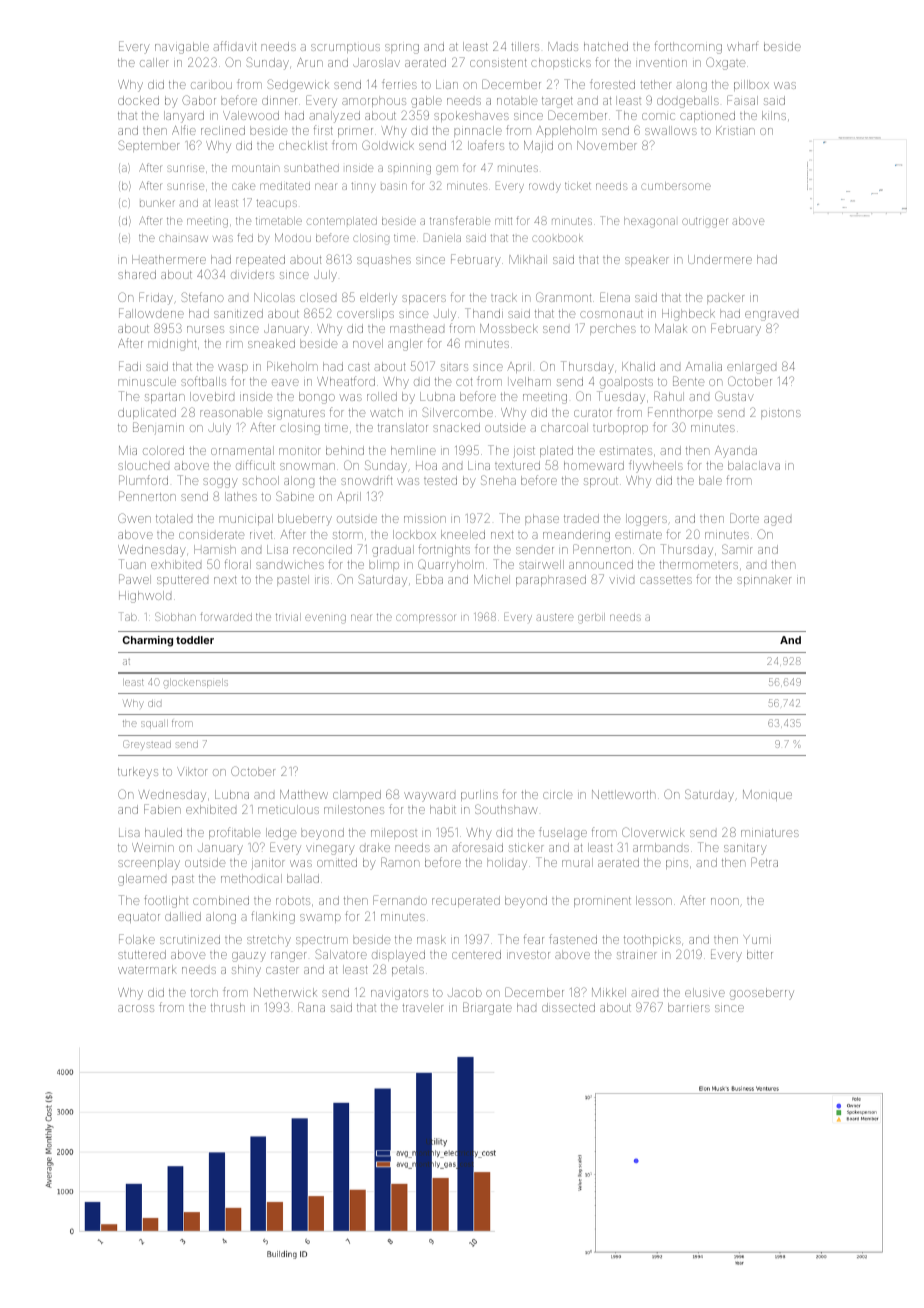 Image resolution: width=924 pixels, height=1308 pixels. I want to click on duplicated, so click(147, 413).
